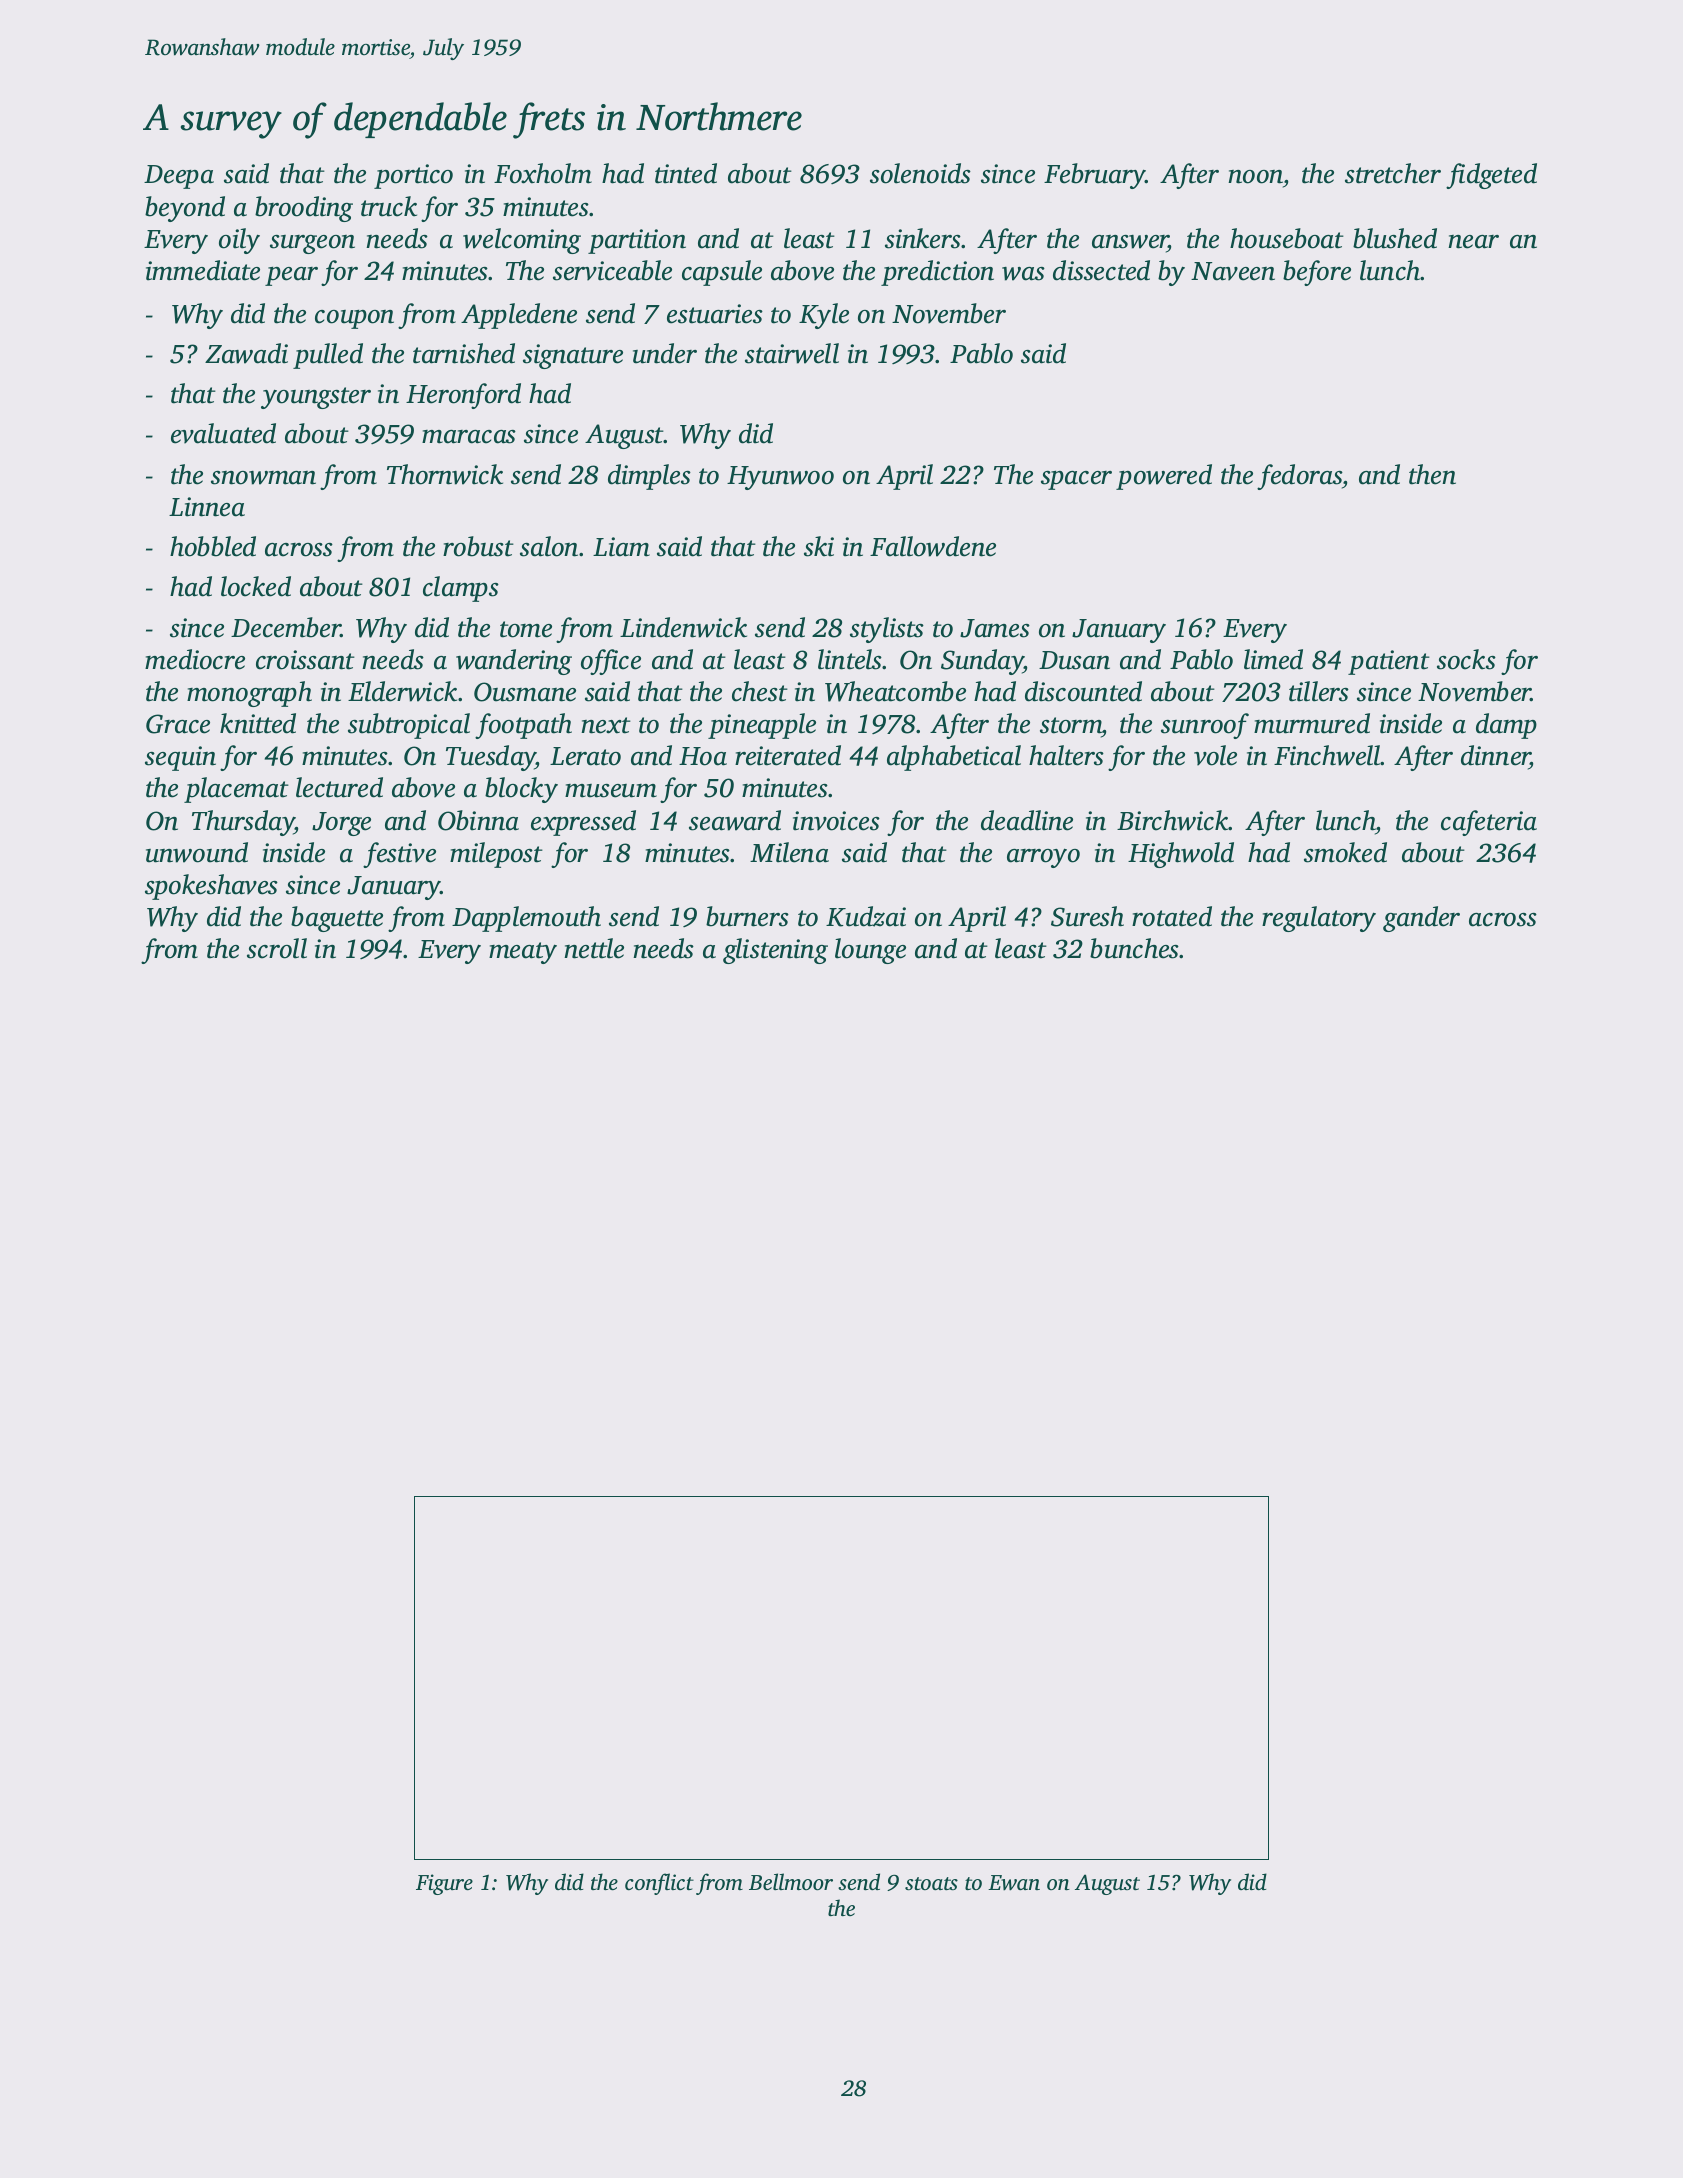 The width and height of the document is (1683, 2178). What do you see at coordinates (1014, 1883) in the document?
I see `Ewan` at bounding box center [1014, 1883].
